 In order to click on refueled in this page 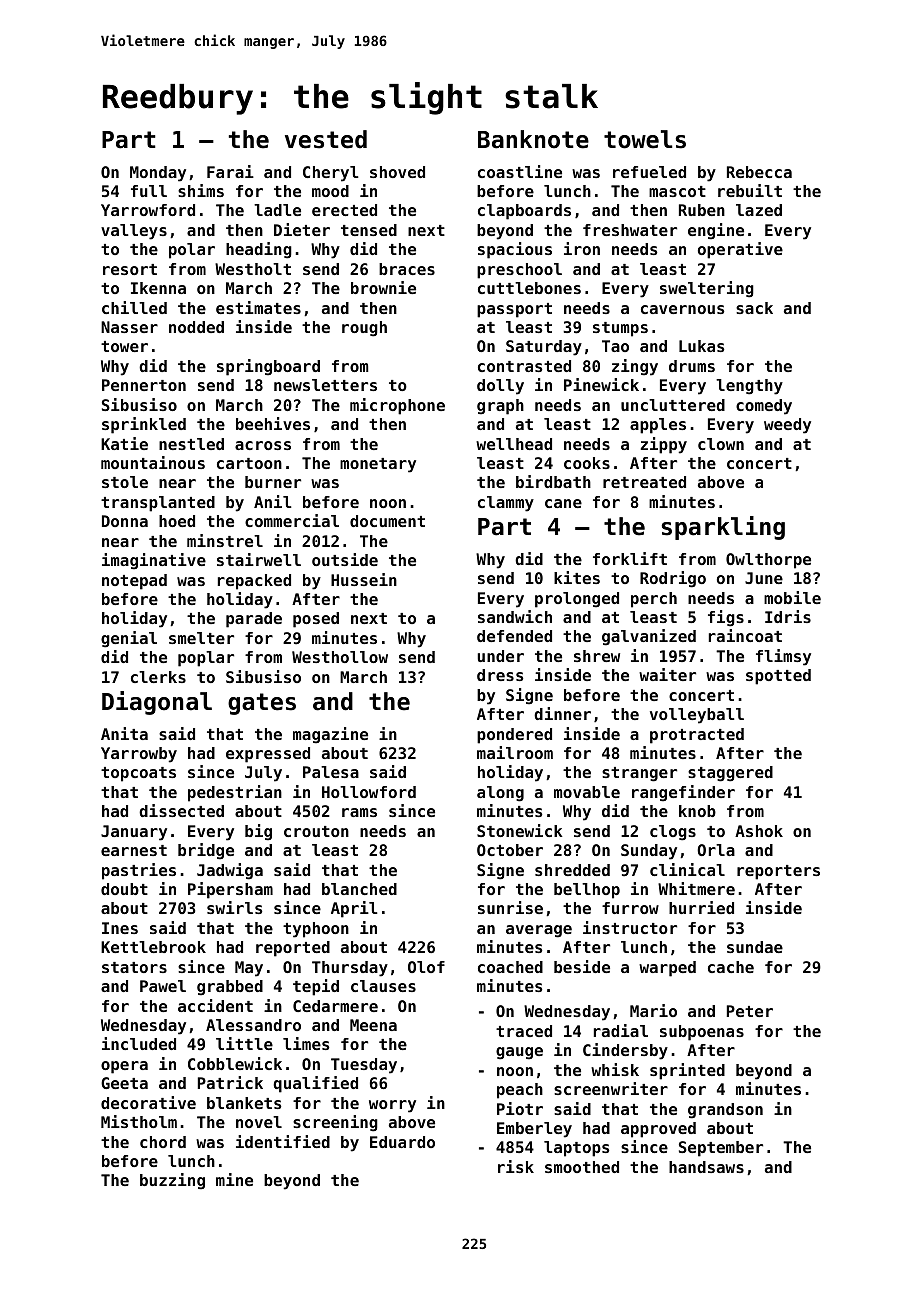, I will do `click(649, 172)`.
